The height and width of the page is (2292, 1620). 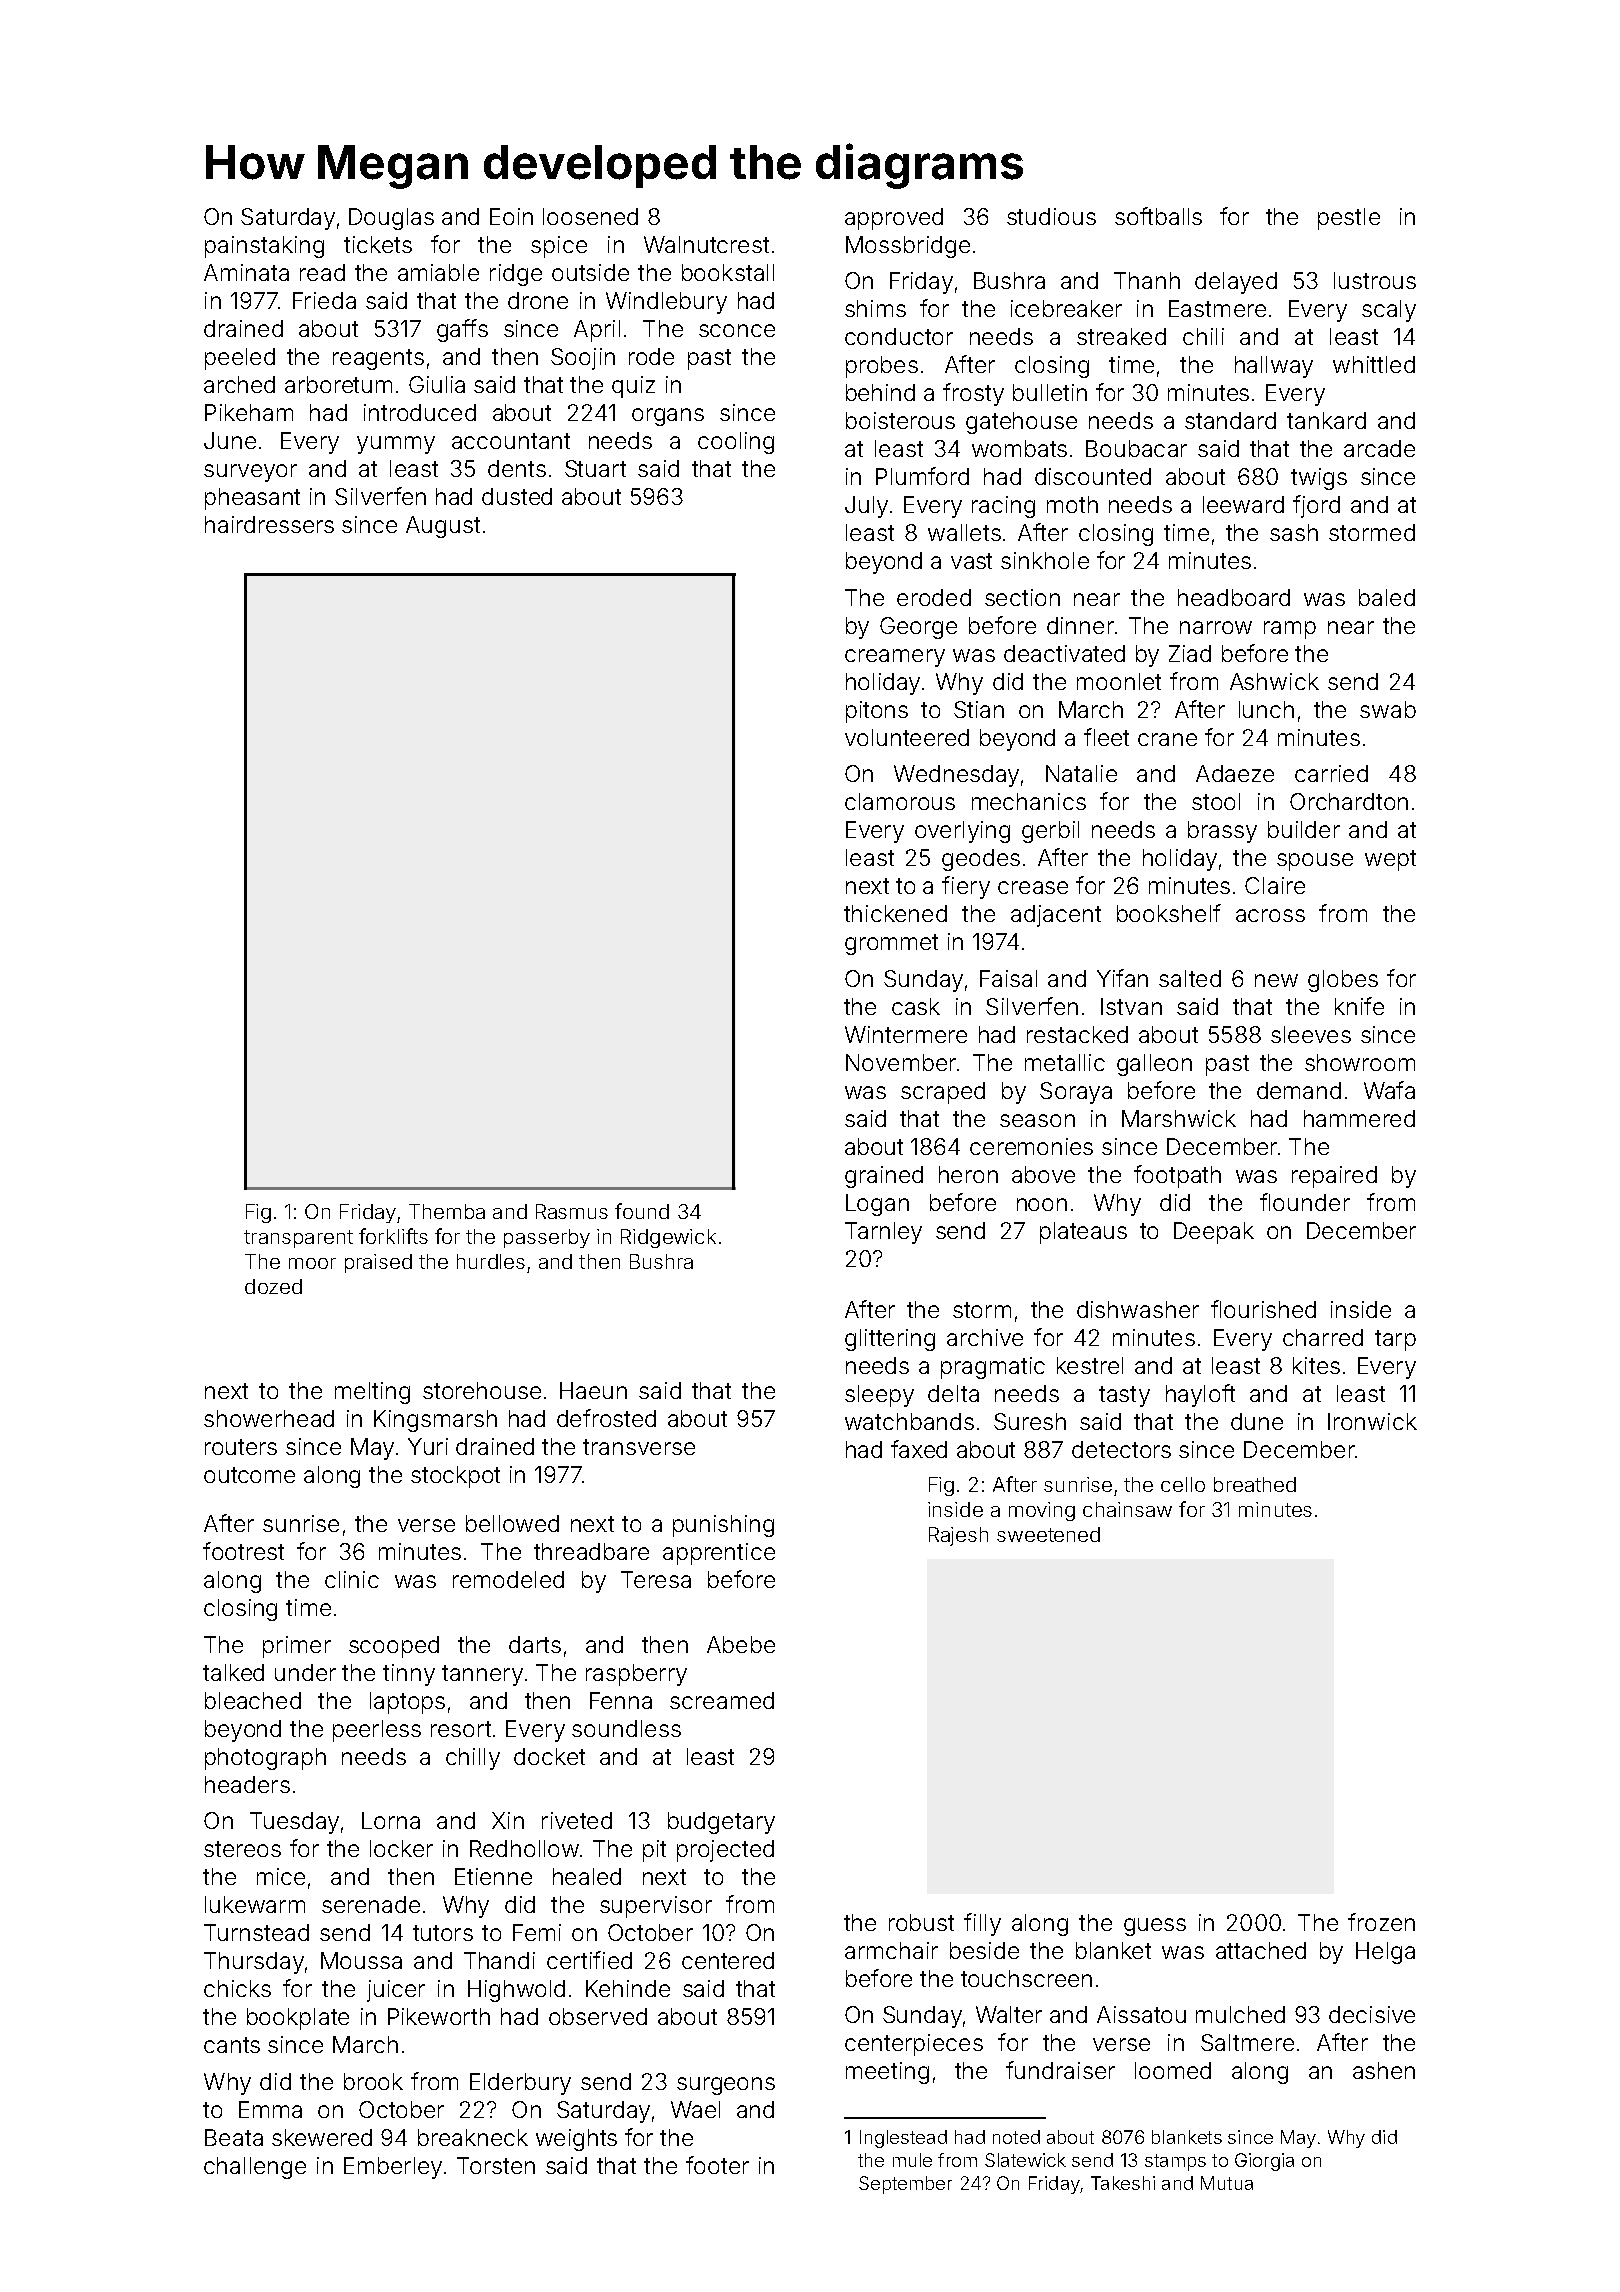 What do you see at coordinates (737, 330) in the page?
I see `sconce` at bounding box center [737, 330].
